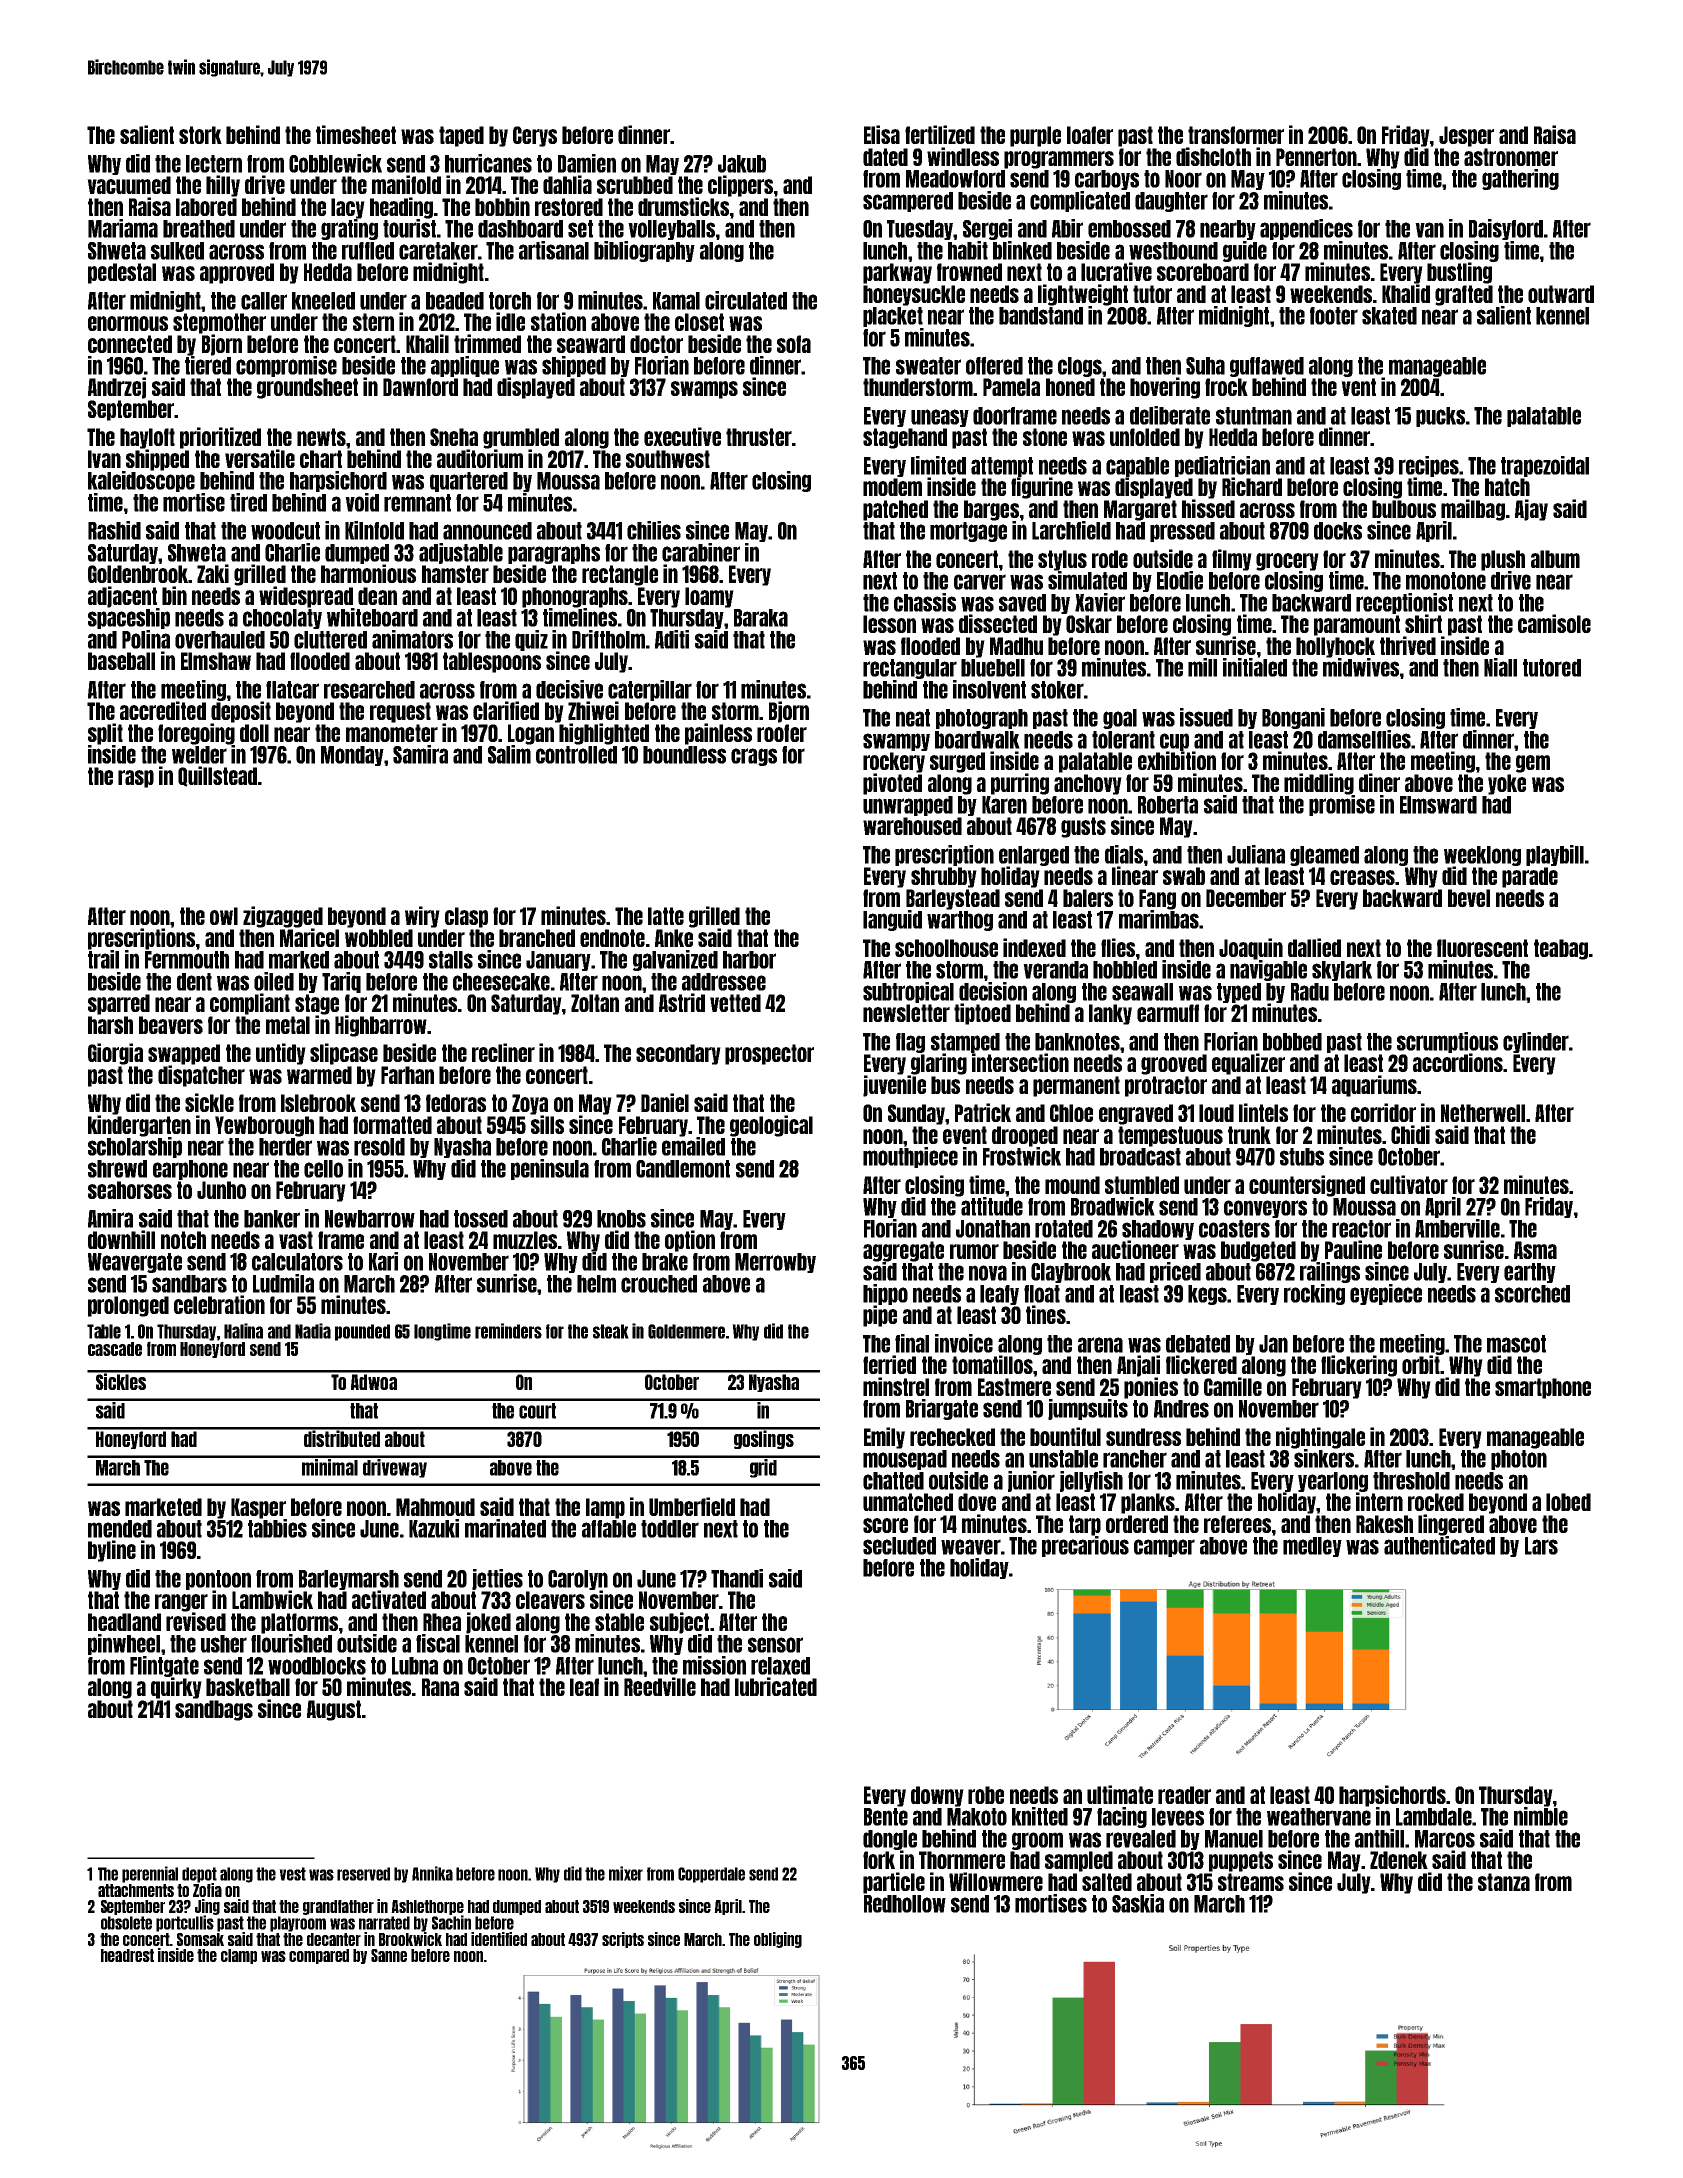  Describe the element at coordinates (1184, 876) in the screenshot. I see `swab` at that location.
